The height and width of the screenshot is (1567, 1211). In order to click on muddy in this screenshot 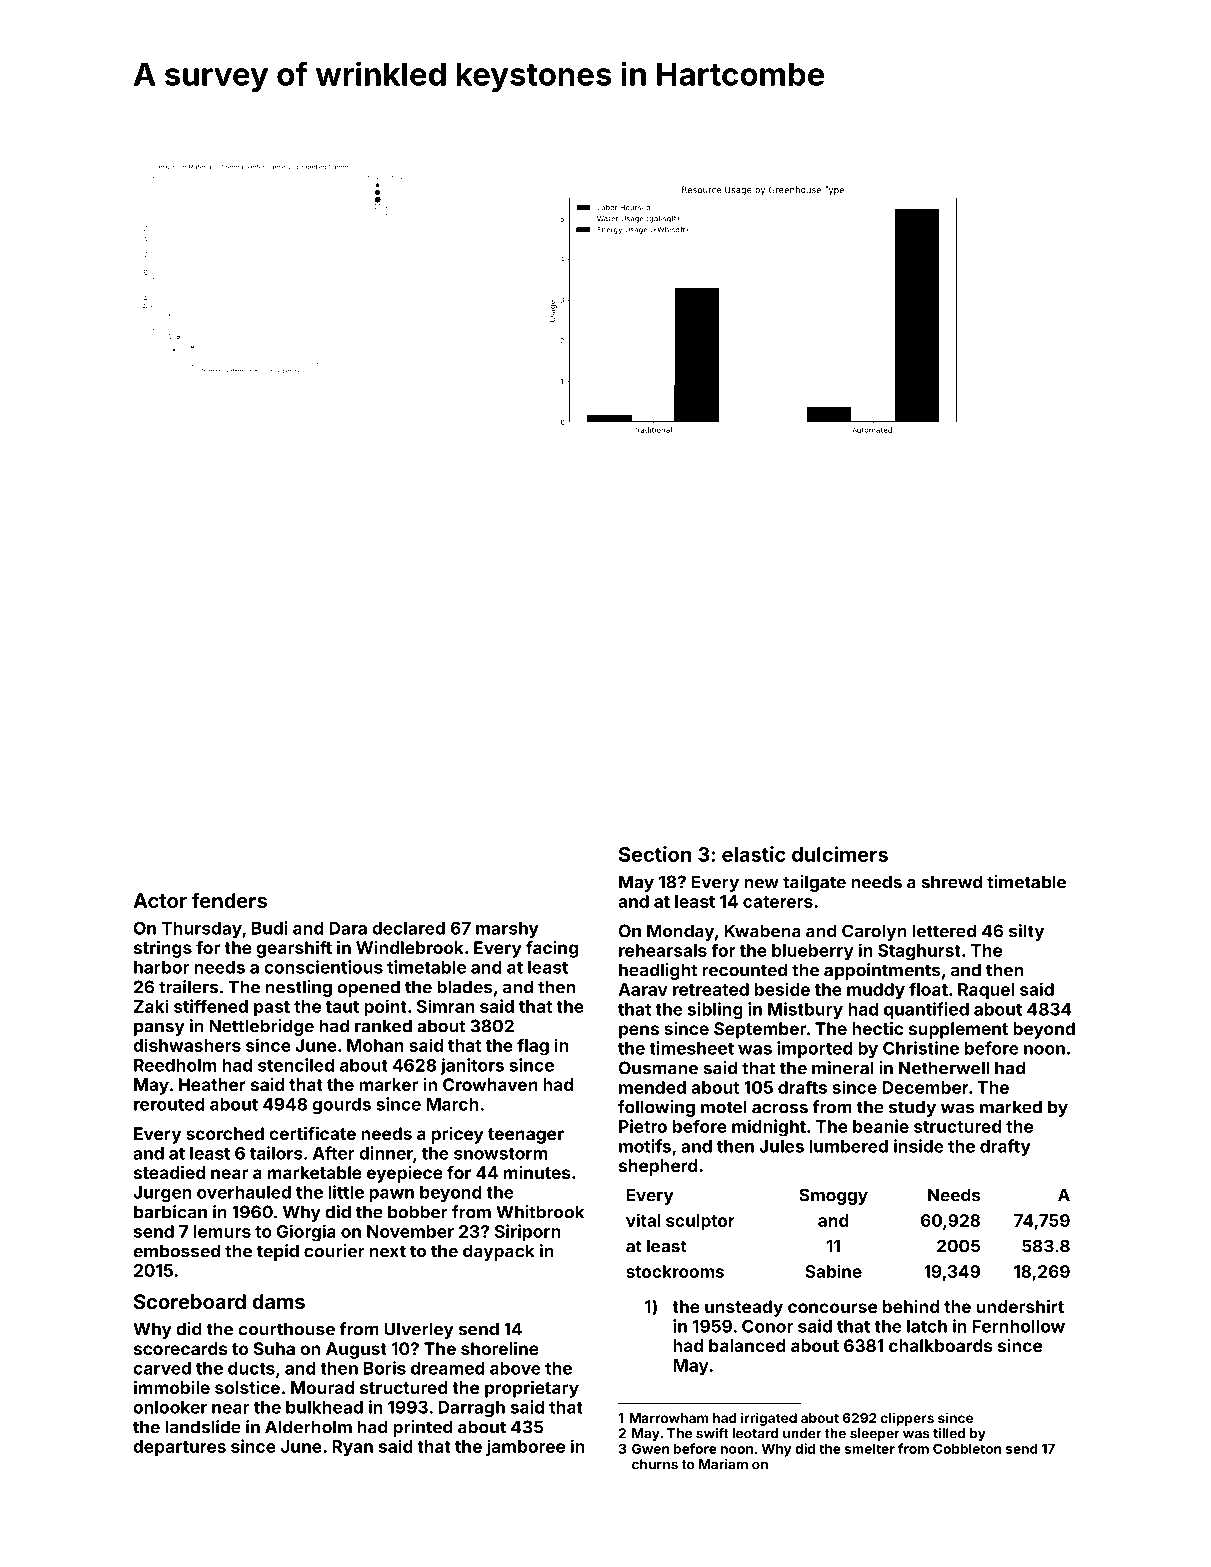, I will do `click(876, 991)`.
